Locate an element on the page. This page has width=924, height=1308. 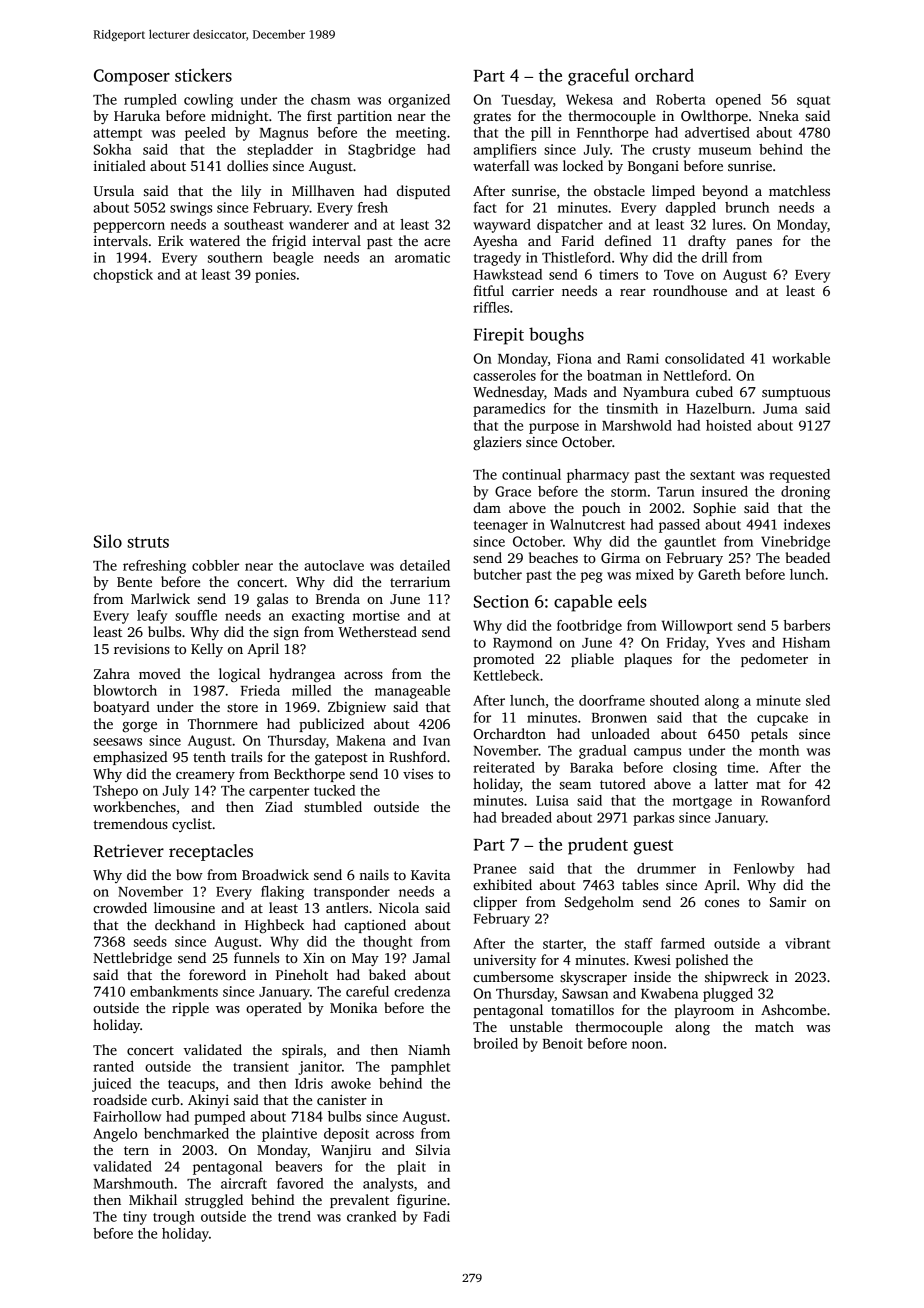
trough is located at coordinates (174, 1218).
